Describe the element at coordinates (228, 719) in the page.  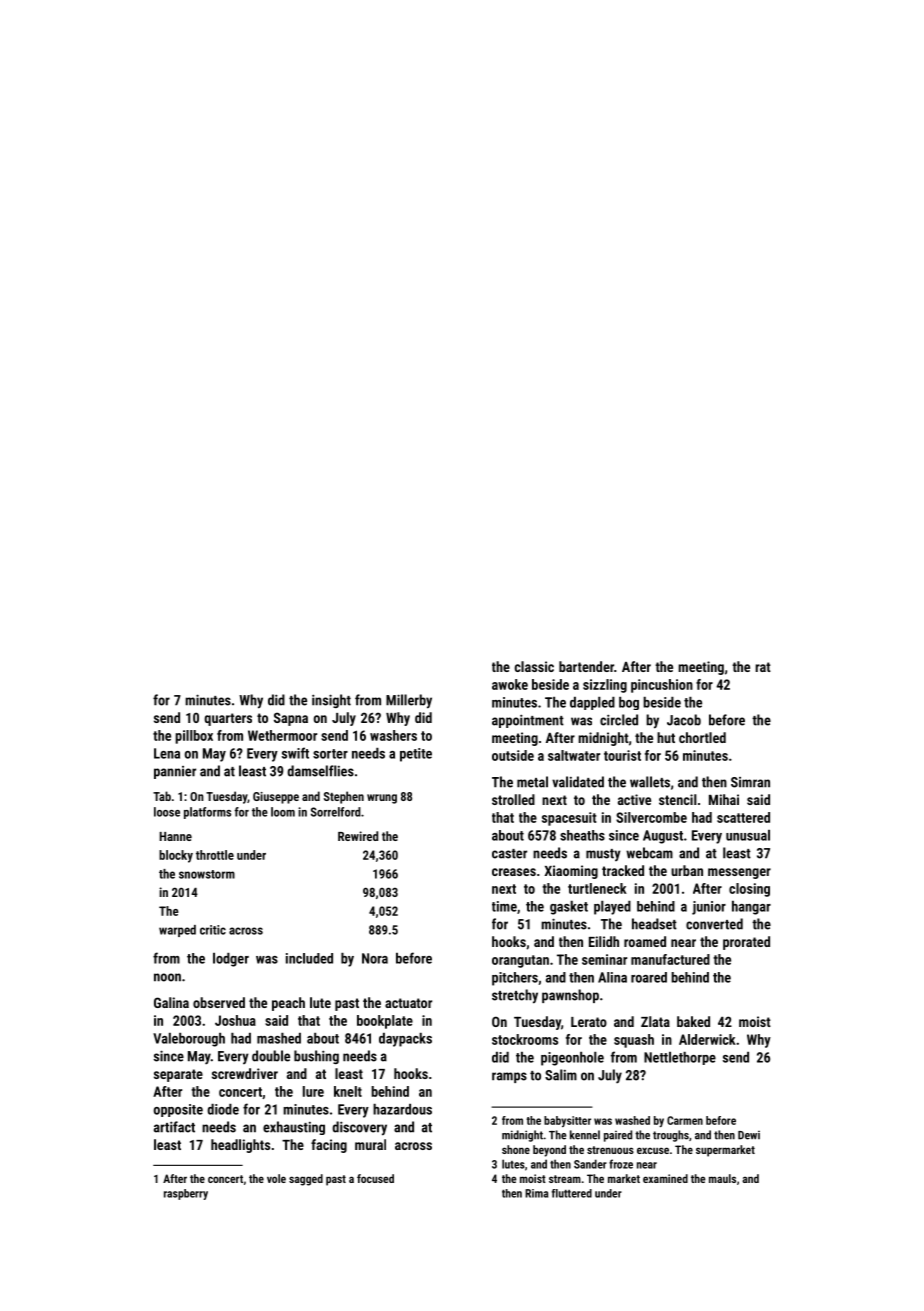
I see `quarters` at that location.
